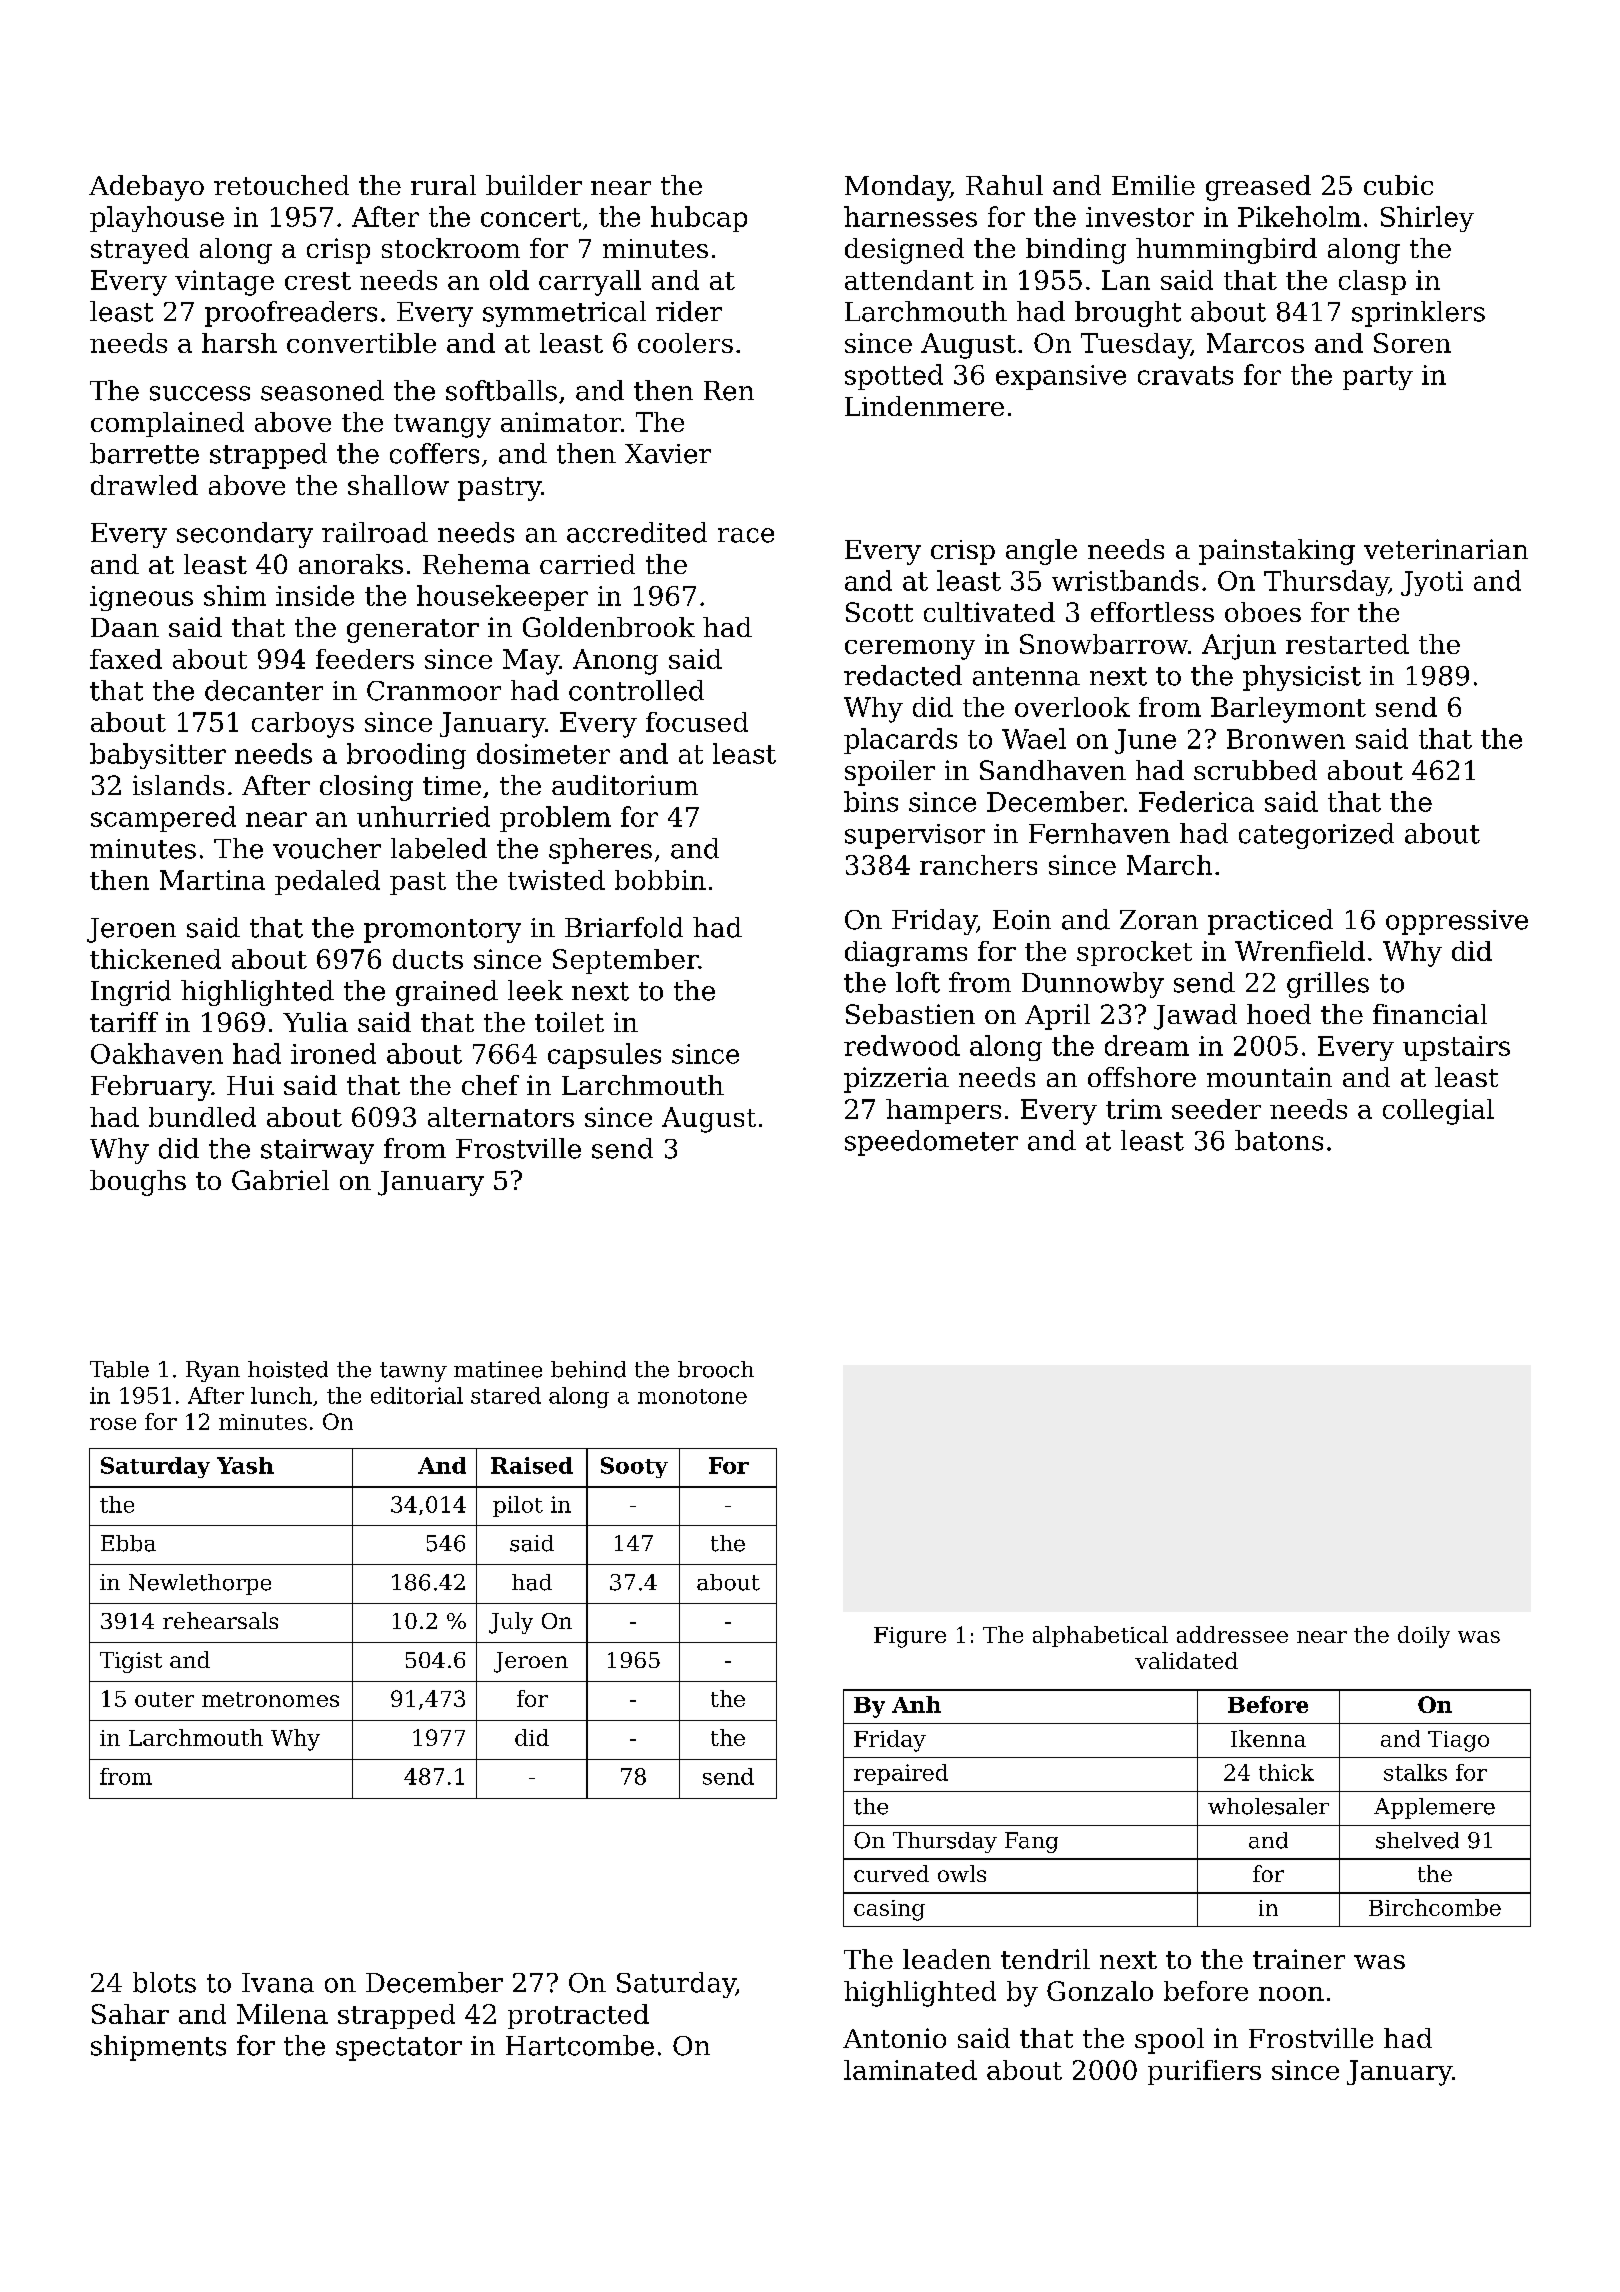  Describe the element at coordinates (281, 185) in the page. I see `retouched` at that location.
